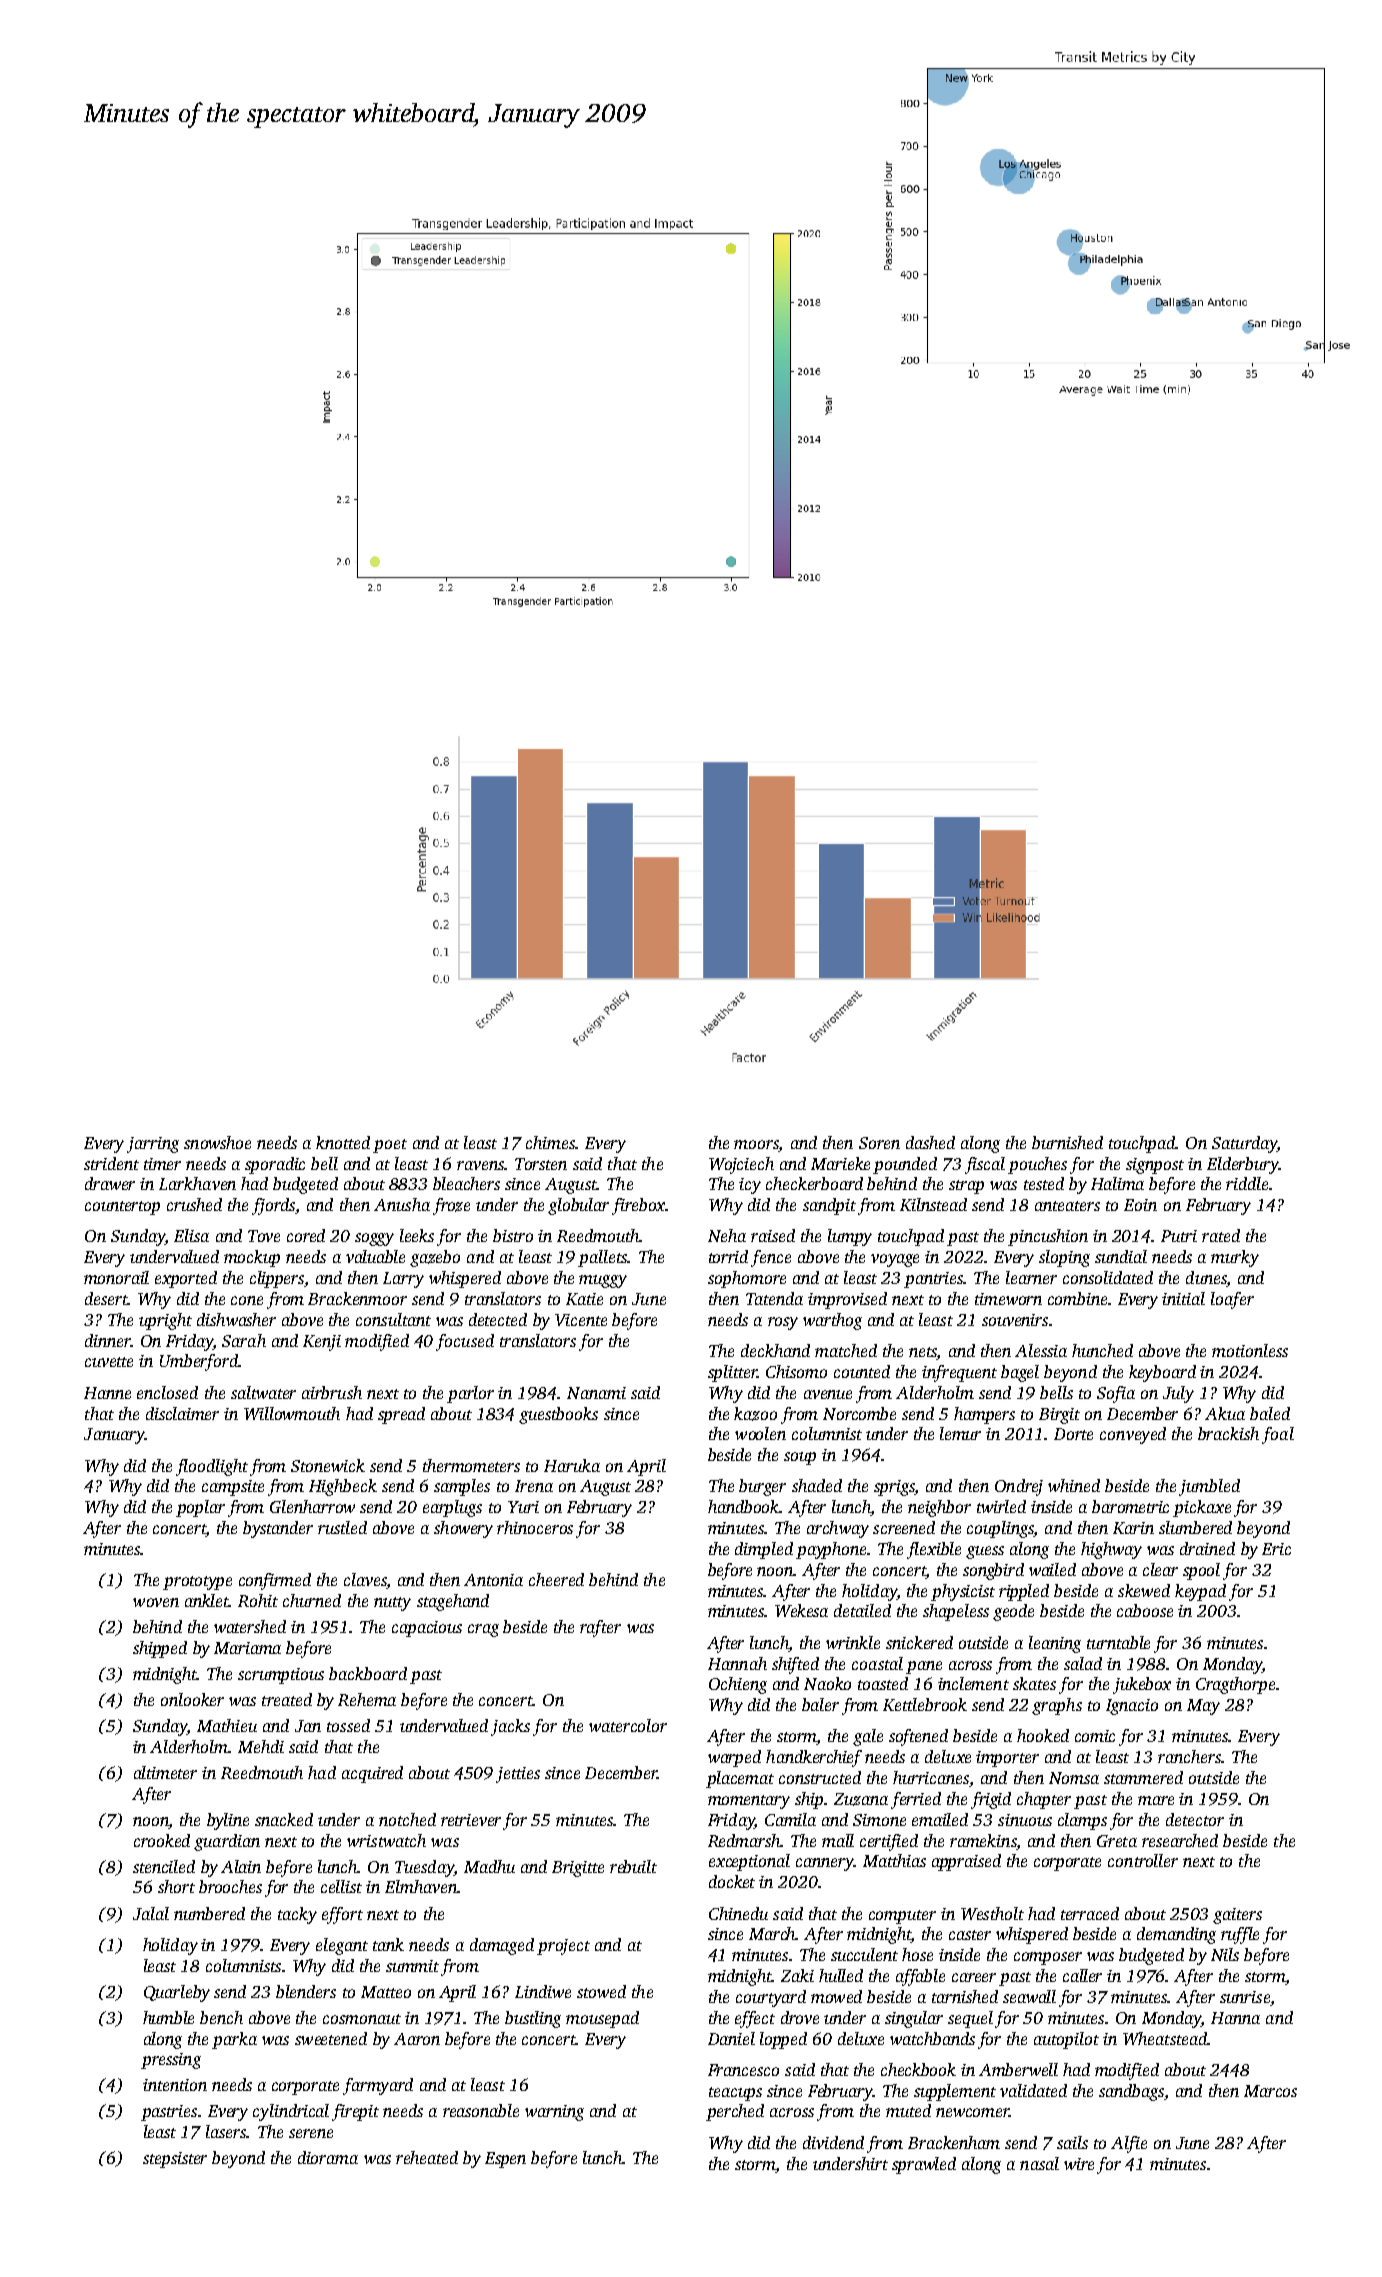  I want to click on stowed, so click(601, 1991).
